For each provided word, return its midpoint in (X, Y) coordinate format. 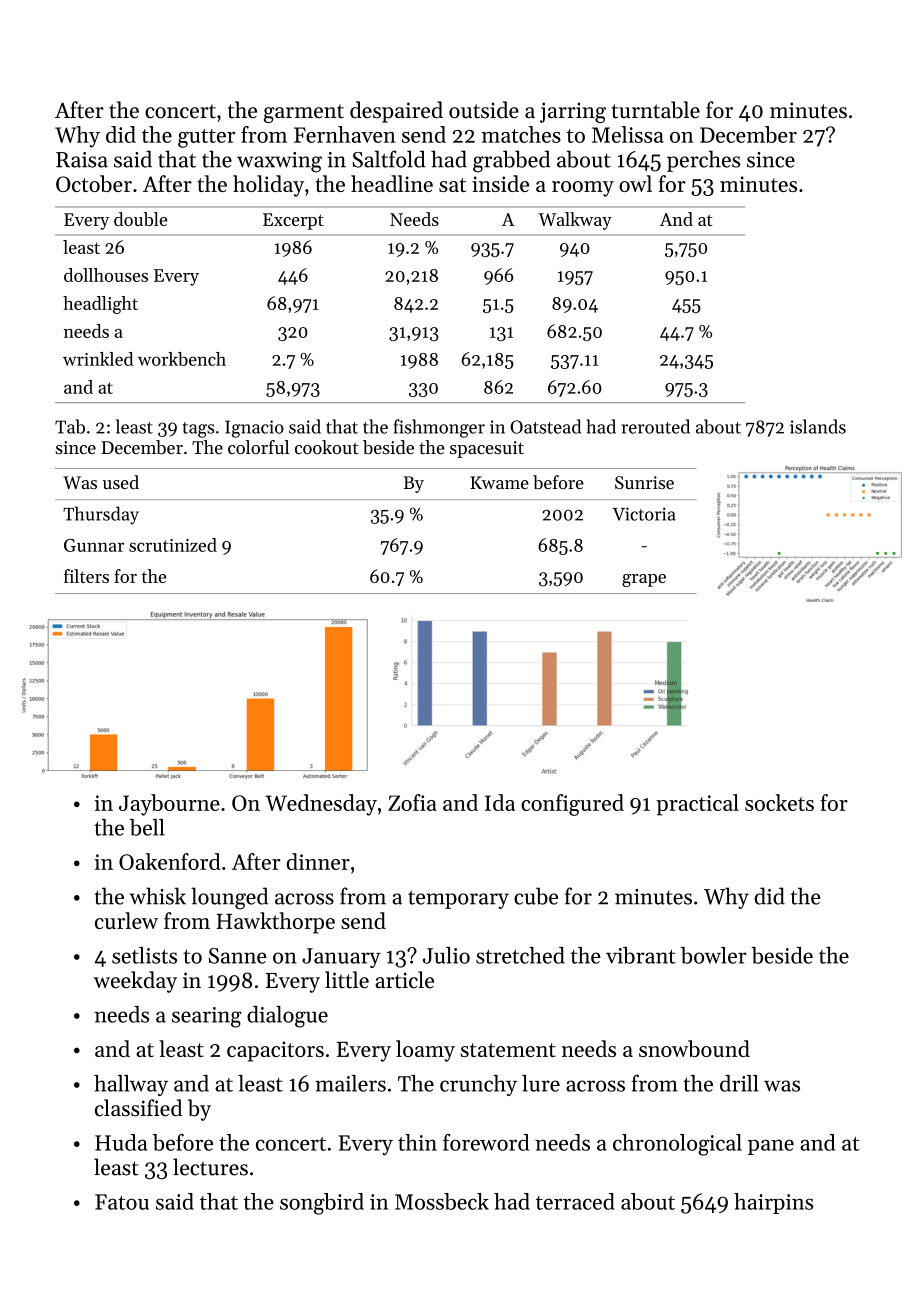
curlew (126, 920)
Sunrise (644, 482)
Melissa (627, 134)
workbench (182, 359)
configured (572, 805)
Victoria (644, 514)
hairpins (773, 1203)
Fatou (122, 1202)
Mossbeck (442, 1201)
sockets (779, 802)
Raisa (82, 160)
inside (500, 183)
